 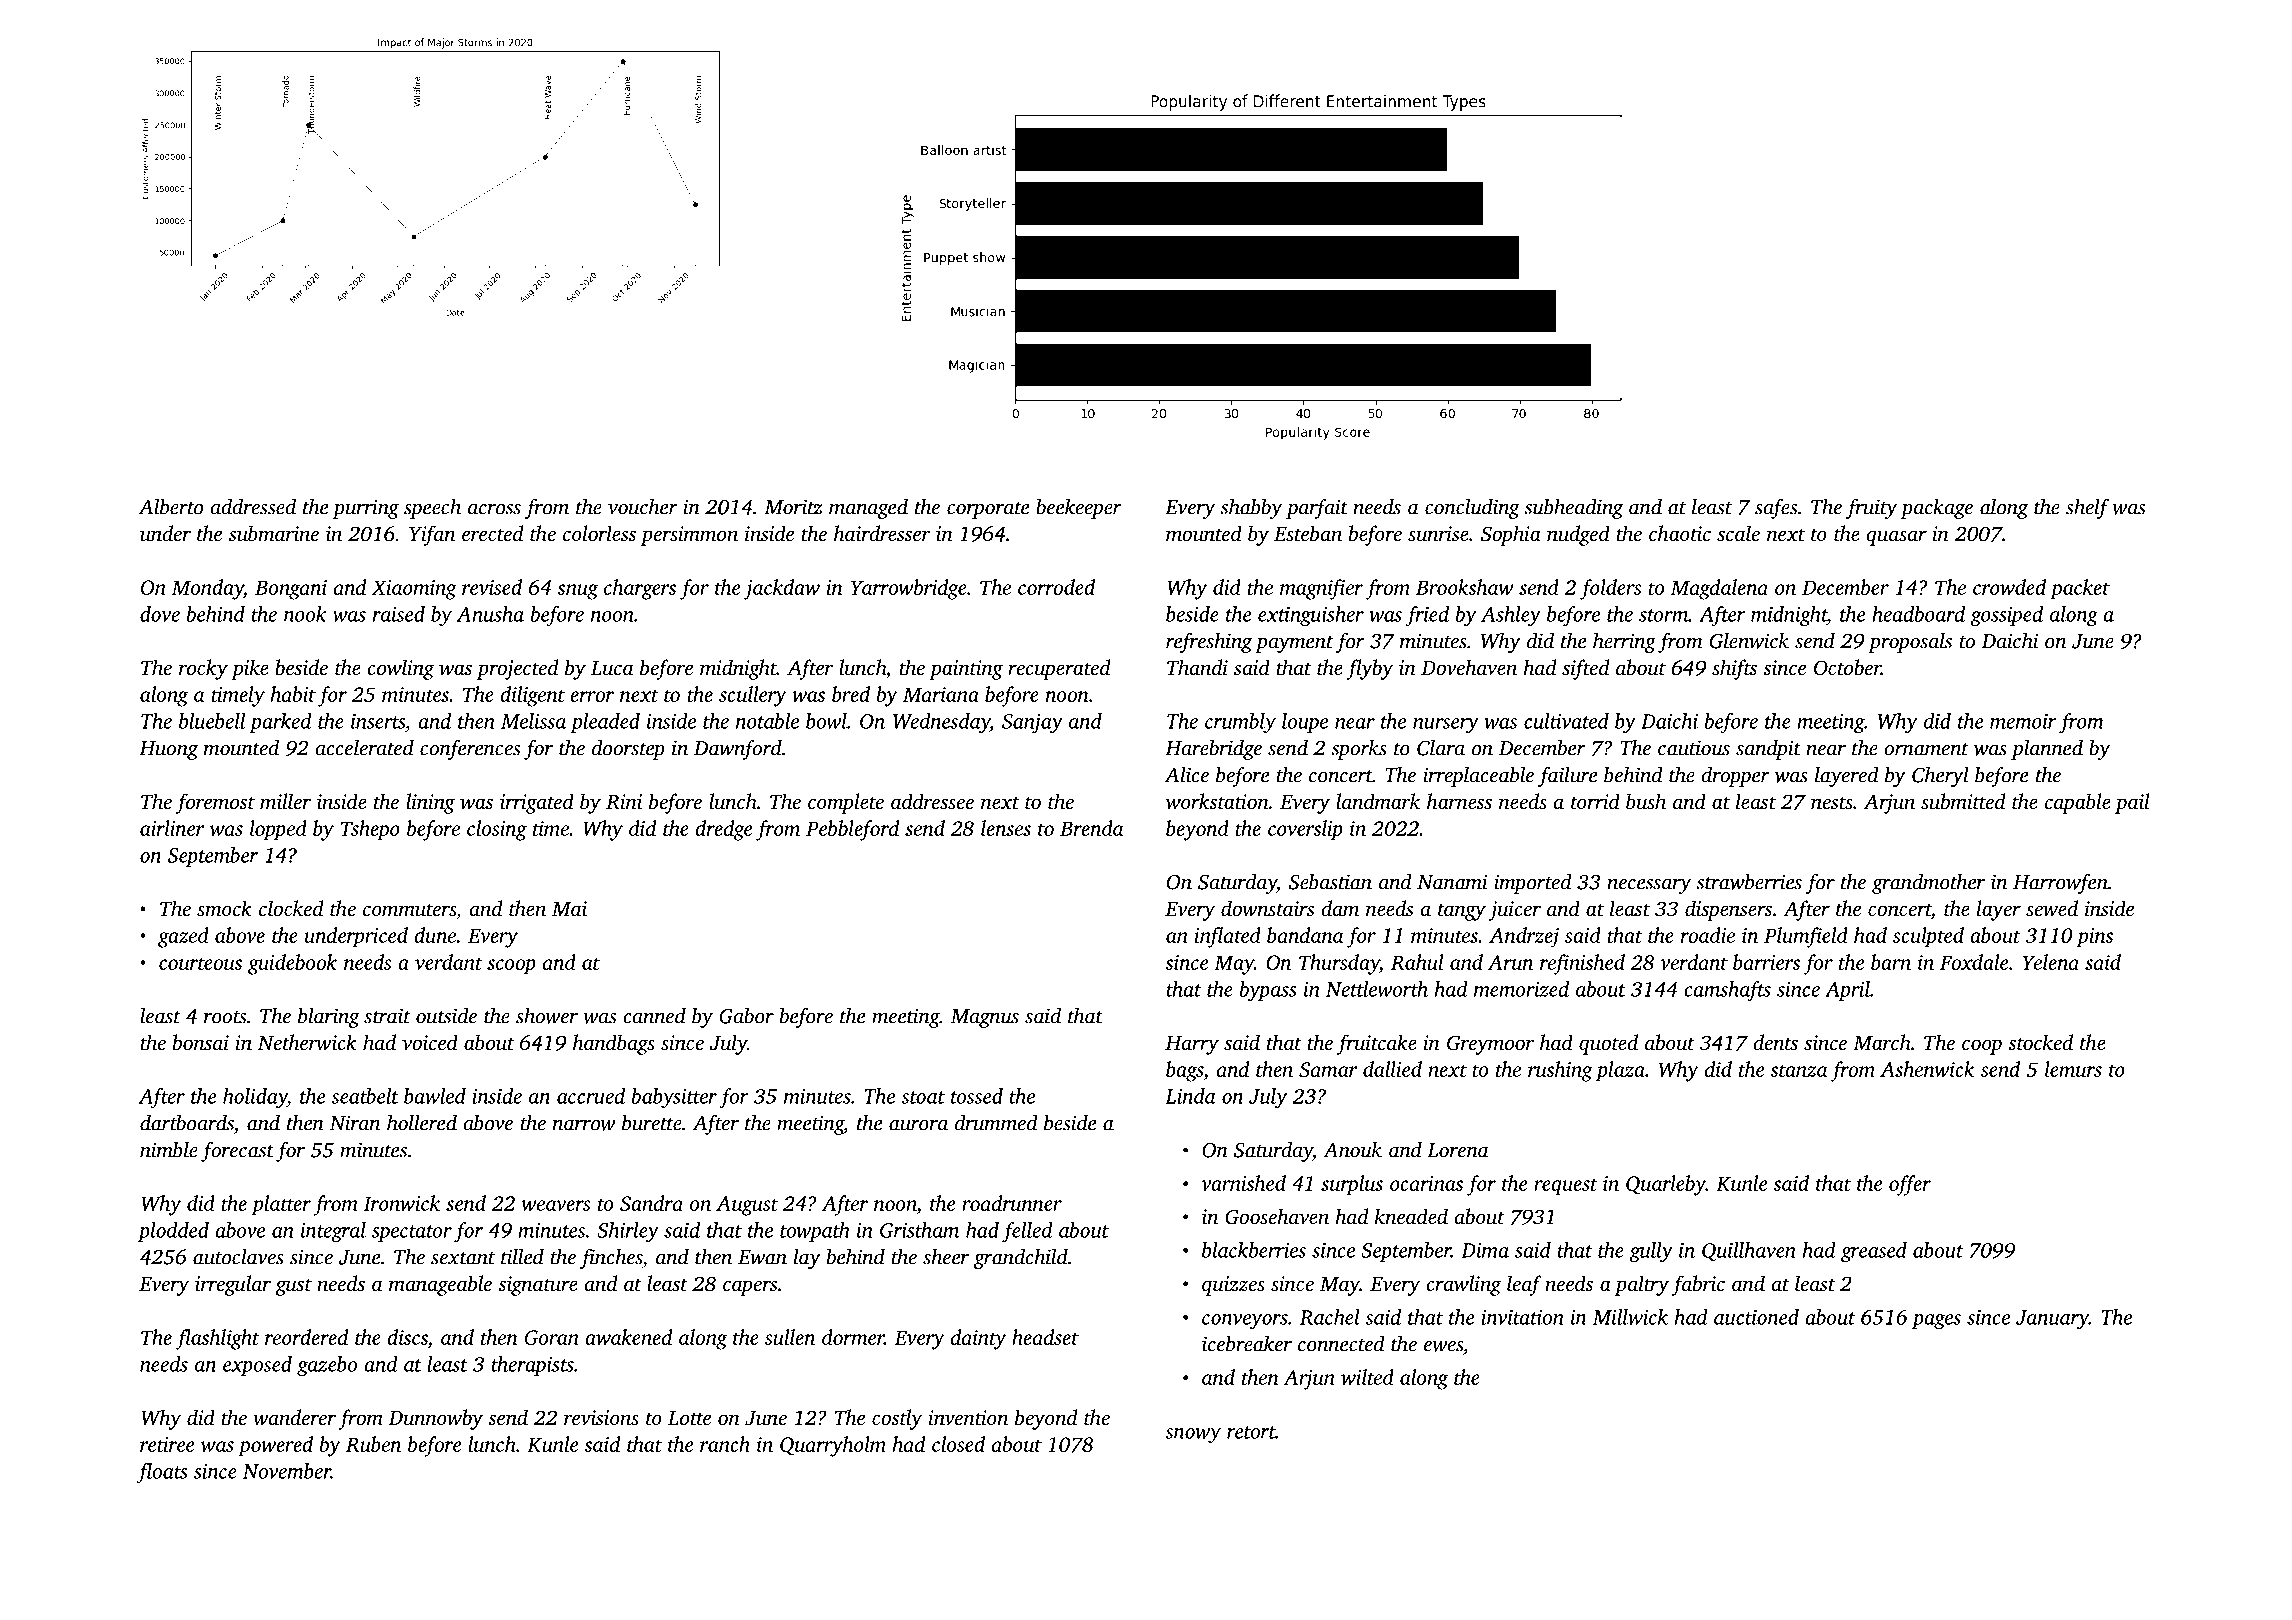 I want to click on snowy, so click(x=1193, y=1435).
